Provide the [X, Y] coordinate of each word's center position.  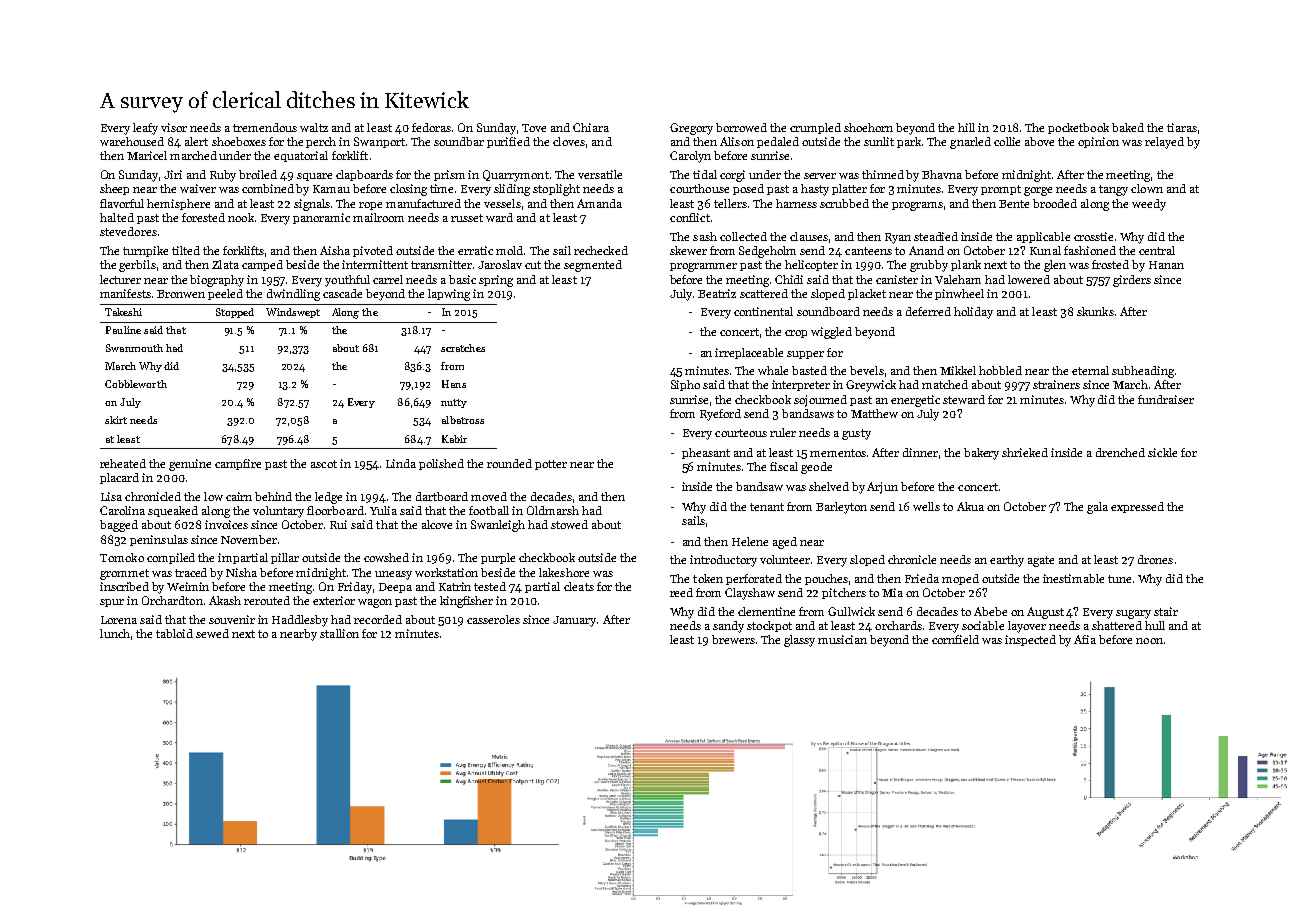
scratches [463, 348]
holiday [973, 313]
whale [773, 370]
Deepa [395, 588]
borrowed [741, 127]
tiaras [1182, 127]
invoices [226, 524]
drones [1155, 559]
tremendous [265, 127]
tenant [767, 507]
